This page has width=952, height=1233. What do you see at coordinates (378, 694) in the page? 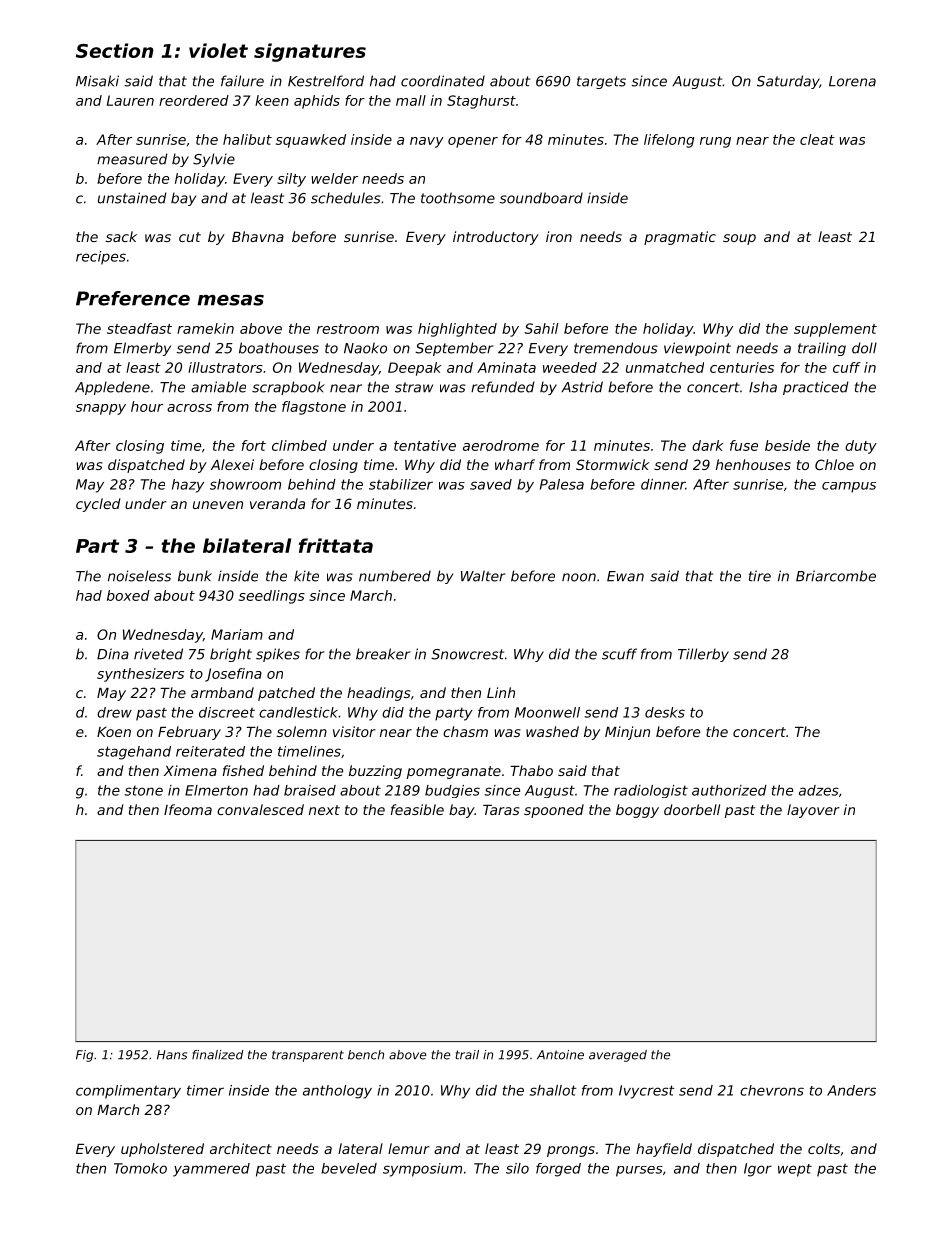
I see `headings` at bounding box center [378, 694].
